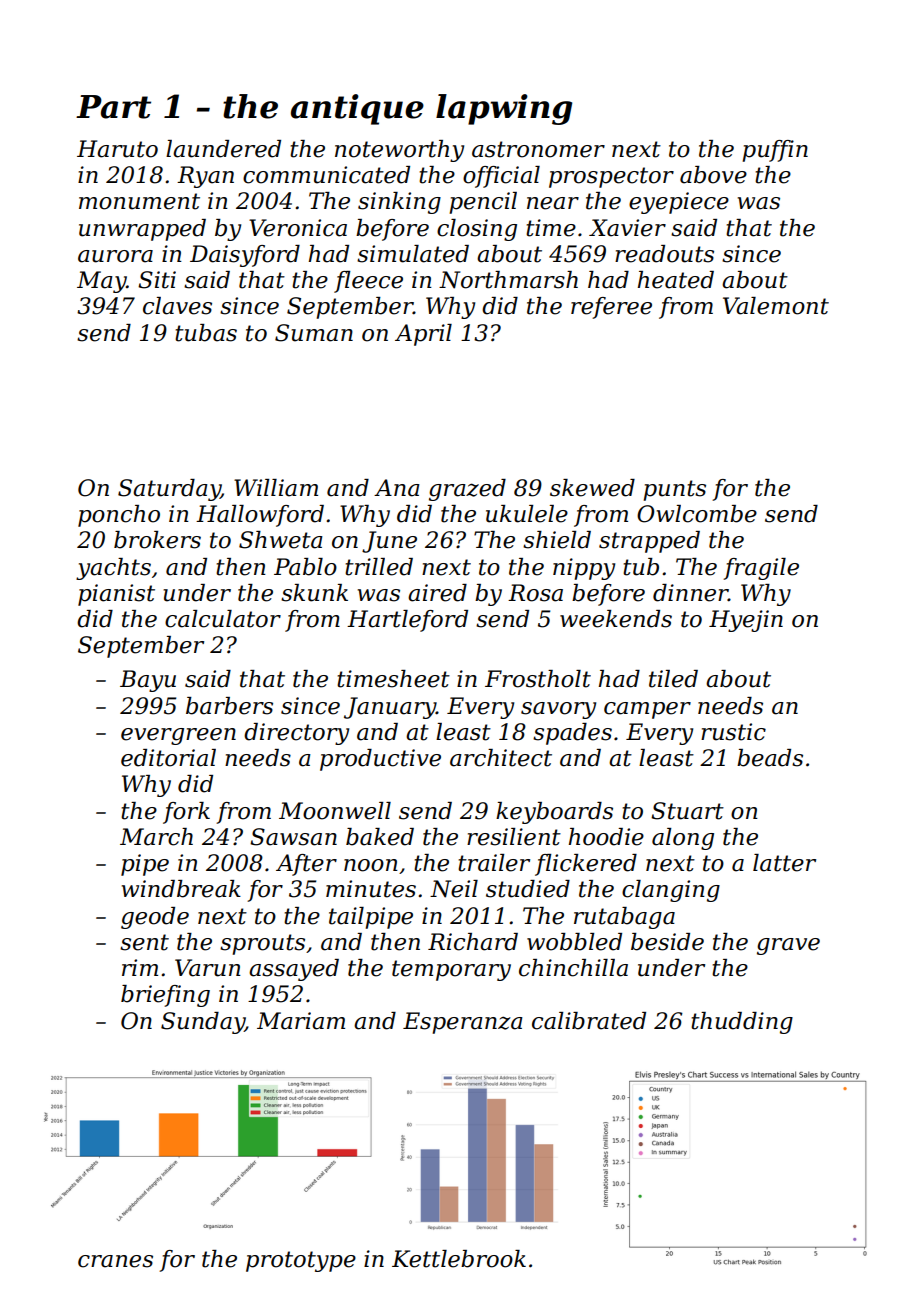 The height and width of the screenshot is (1316, 908). What do you see at coordinates (775, 151) in the screenshot?
I see `puffin` at bounding box center [775, 151].
